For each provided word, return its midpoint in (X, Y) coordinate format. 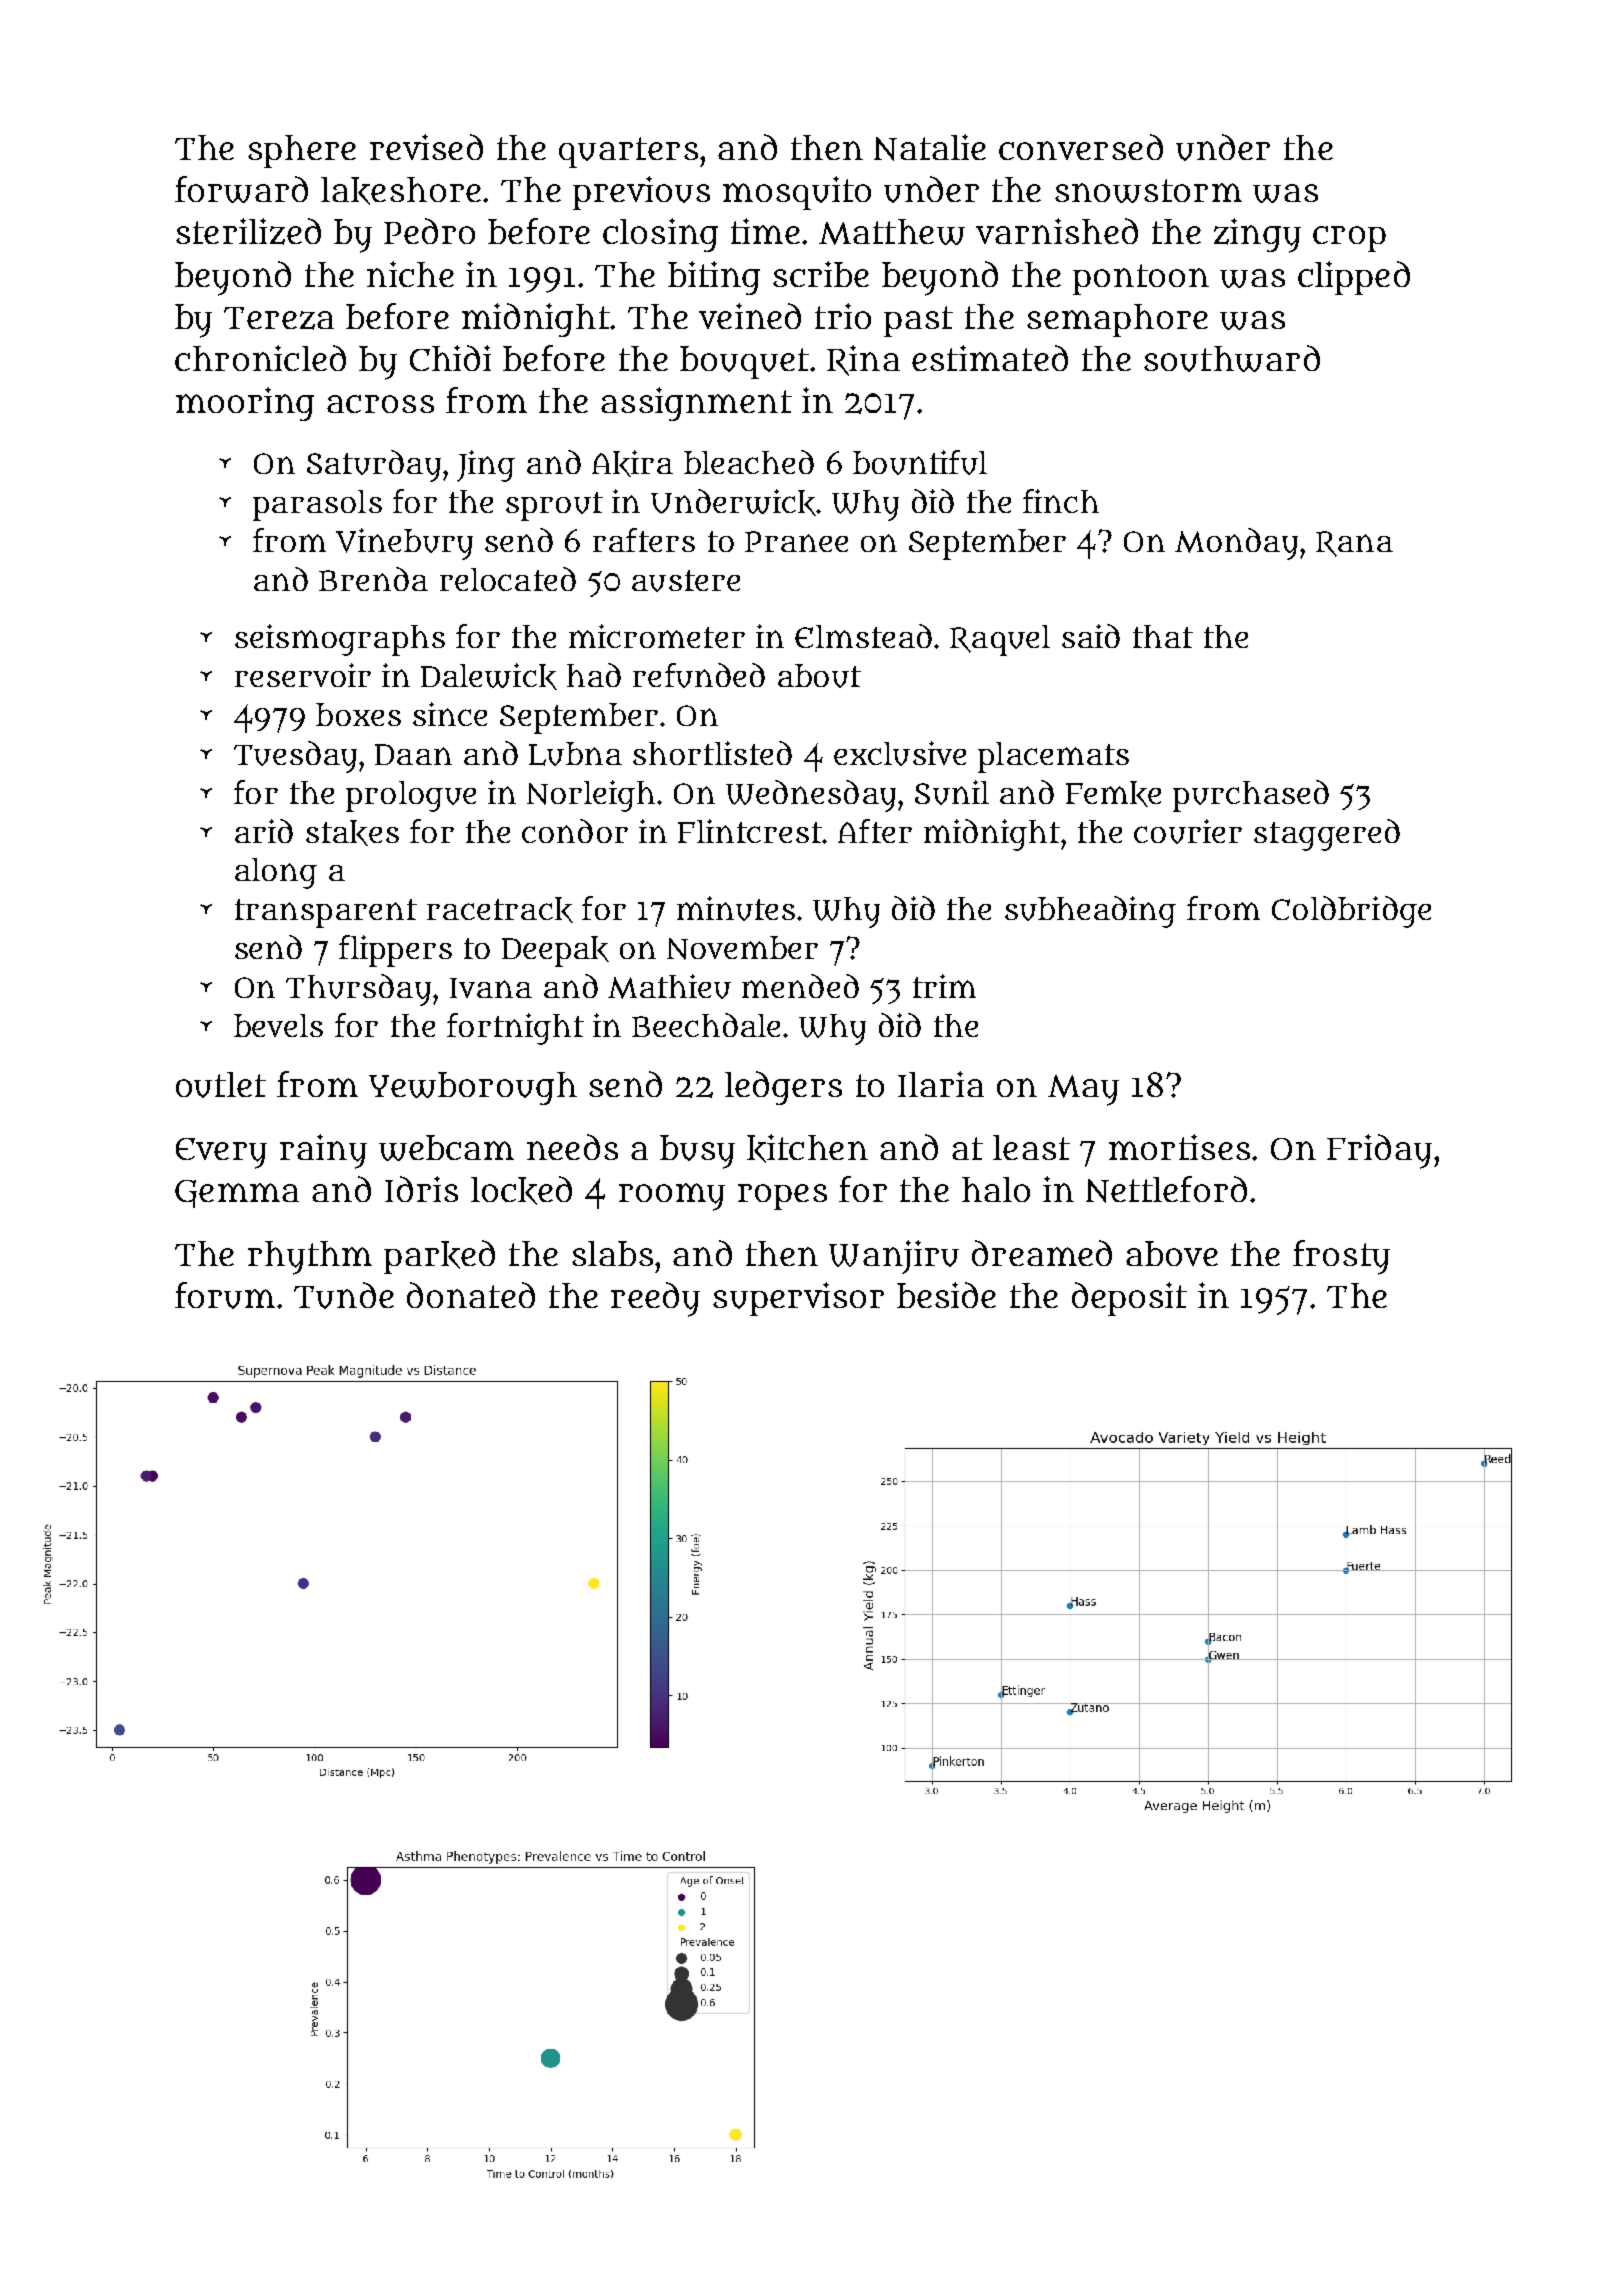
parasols (317, 505)
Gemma (237, 1194)
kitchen (807, 1148)
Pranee (796, 541)
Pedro (429, 231)
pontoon (1141, 279)
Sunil (952, 792)
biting (714, 278)
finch (1061, 501)
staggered (1327, 835)
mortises (1179, 1147)
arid (264, 831)
